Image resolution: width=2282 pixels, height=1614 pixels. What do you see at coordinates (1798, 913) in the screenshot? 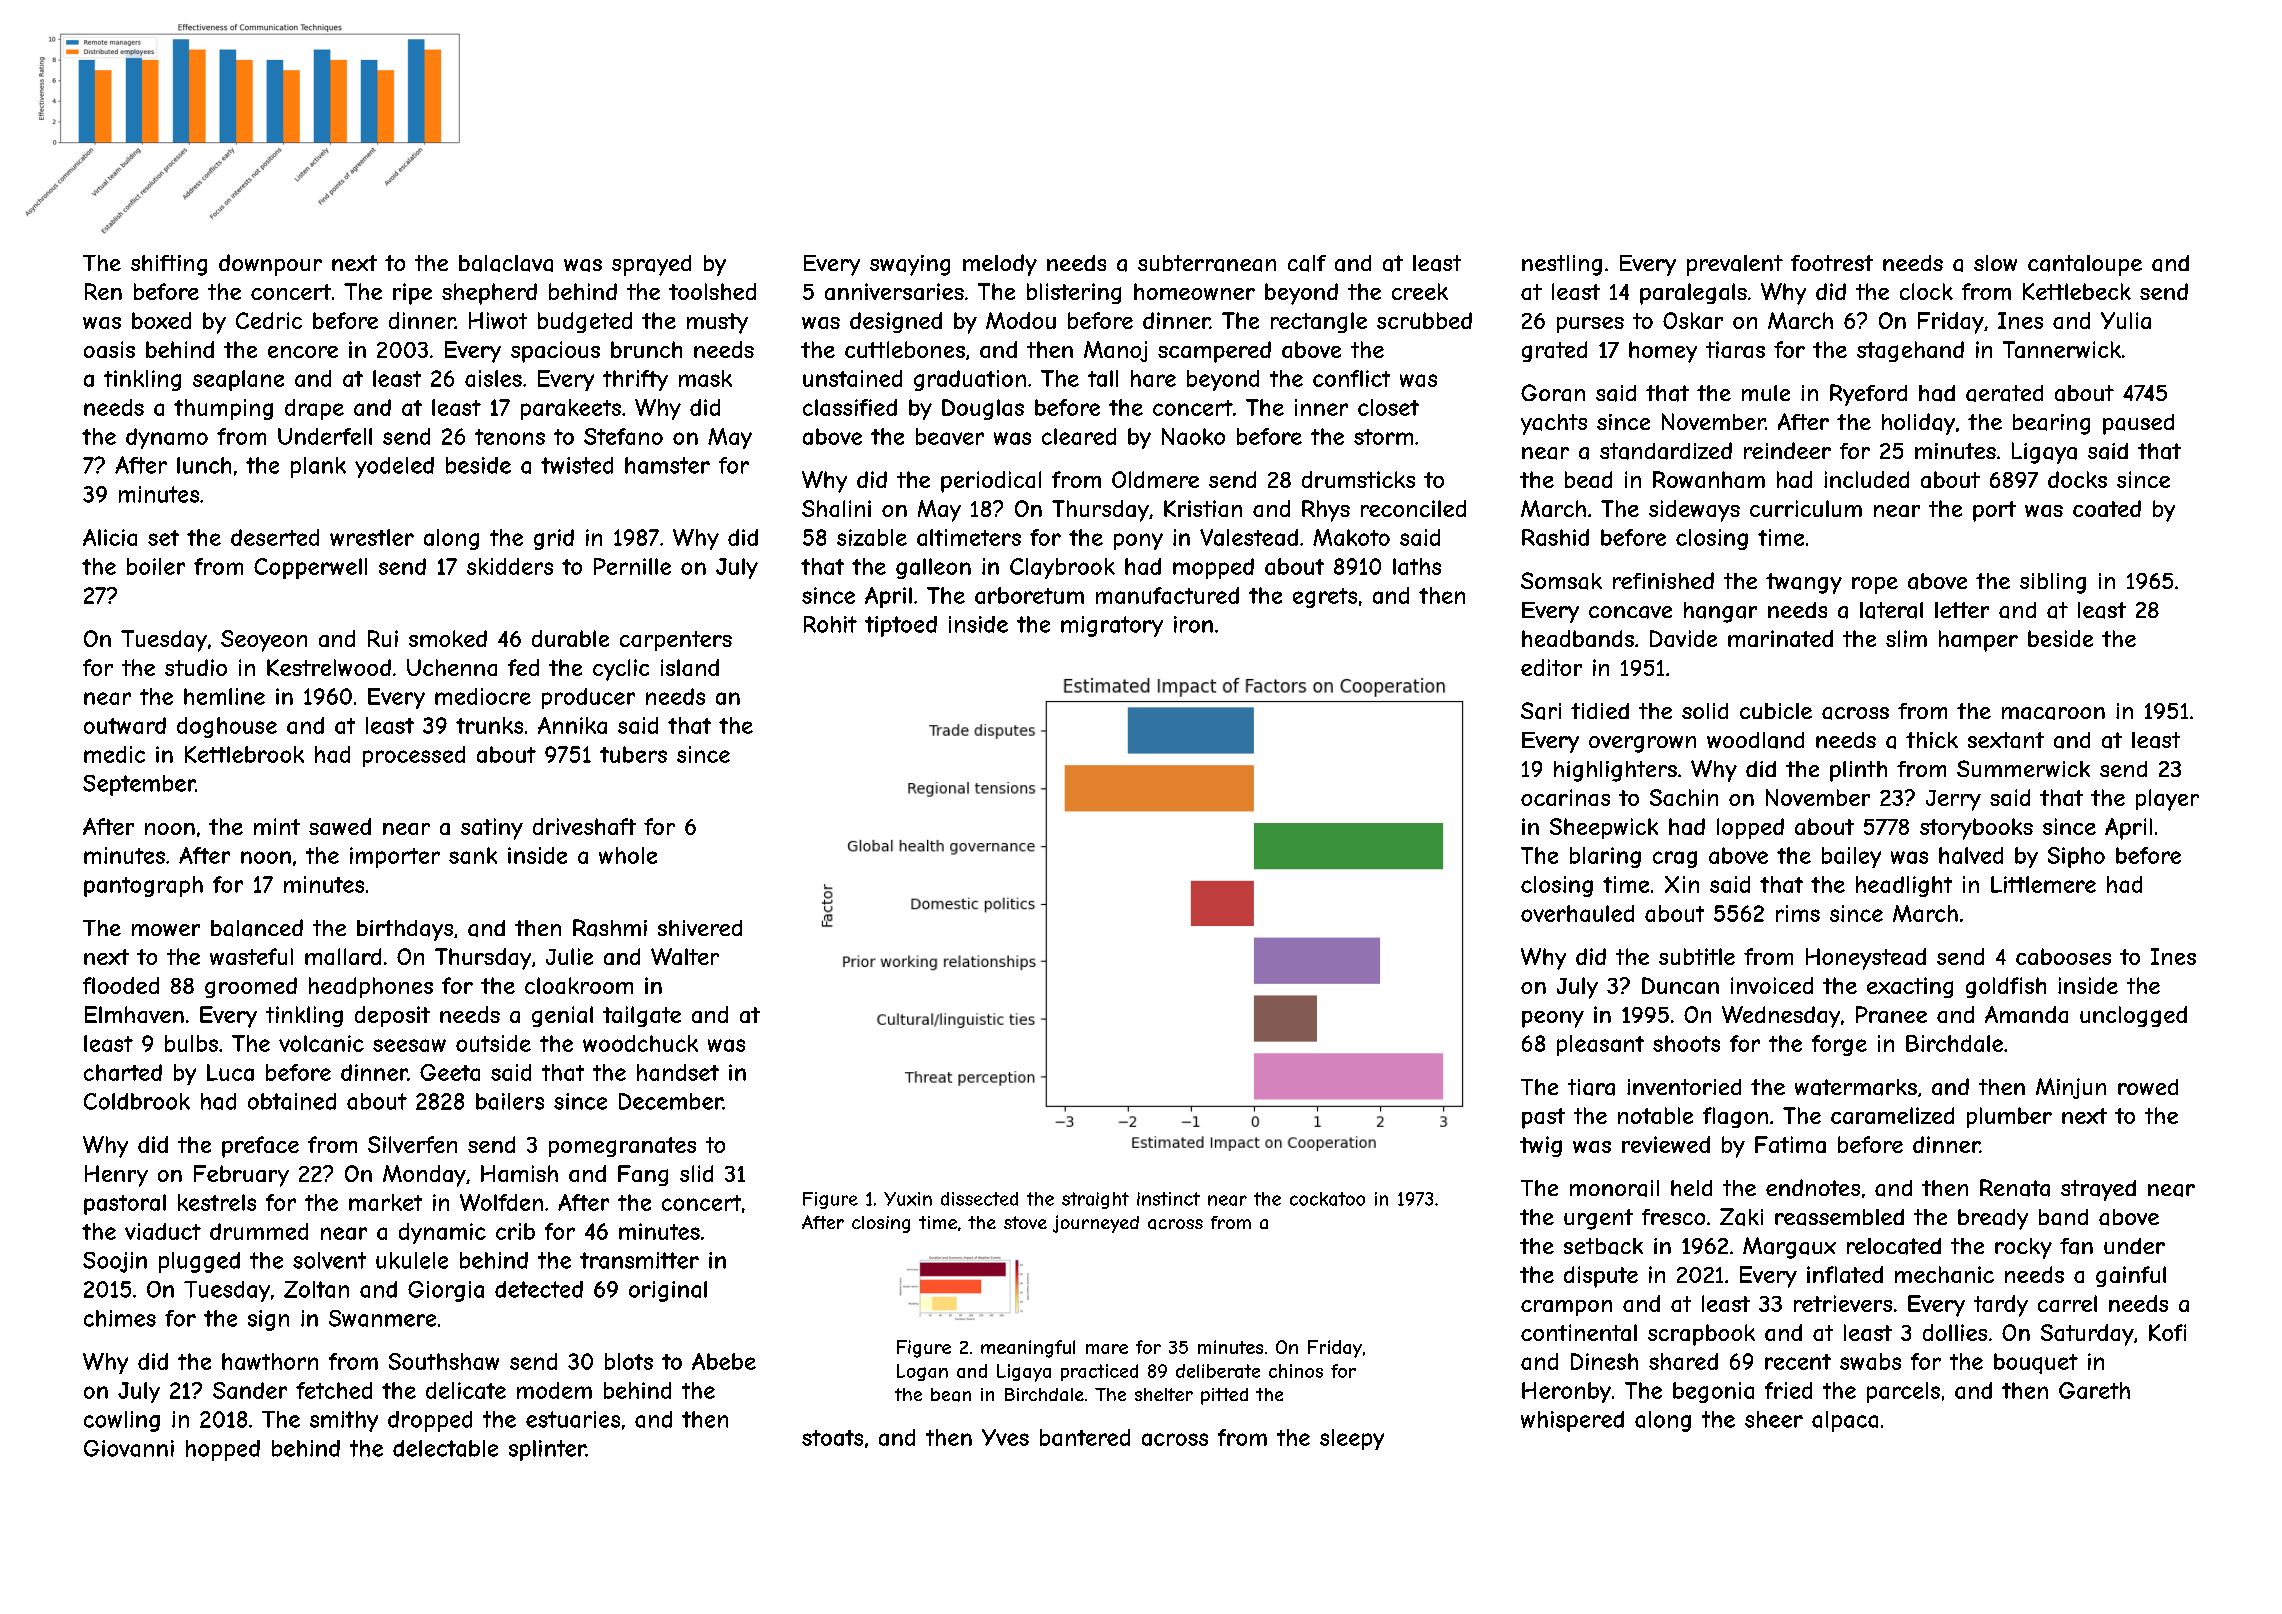
I see `rims` at bounding box center [1798, 913].
